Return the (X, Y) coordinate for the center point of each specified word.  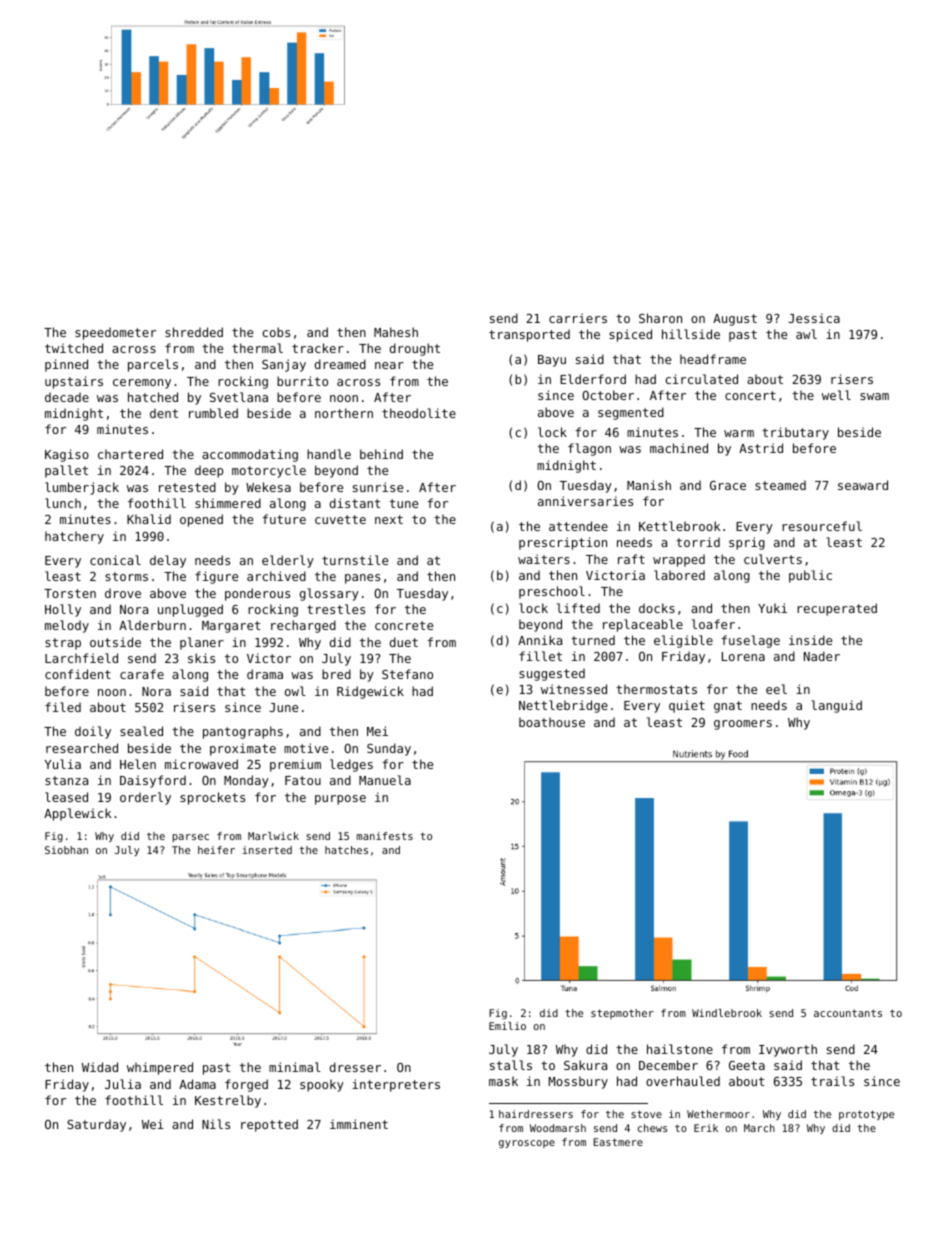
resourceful (822, 526)
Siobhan (66, 850)
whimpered (160, 1068)
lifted (578, 608)
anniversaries (585, 501)
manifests (385, 836)
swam (874, 396)
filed (63, 707)
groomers (743, 725)
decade (67, 397)
